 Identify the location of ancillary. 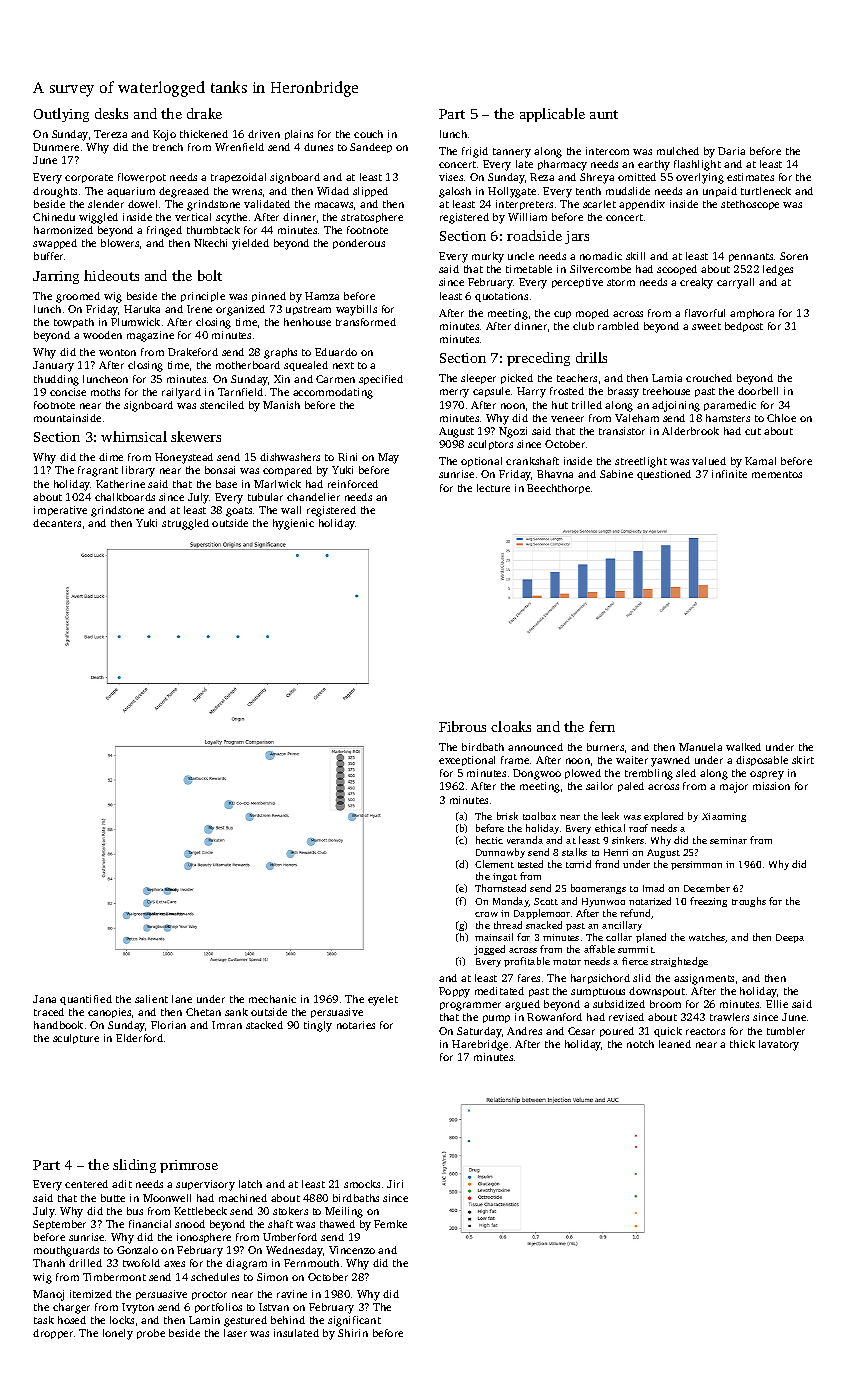
(622, 926).
